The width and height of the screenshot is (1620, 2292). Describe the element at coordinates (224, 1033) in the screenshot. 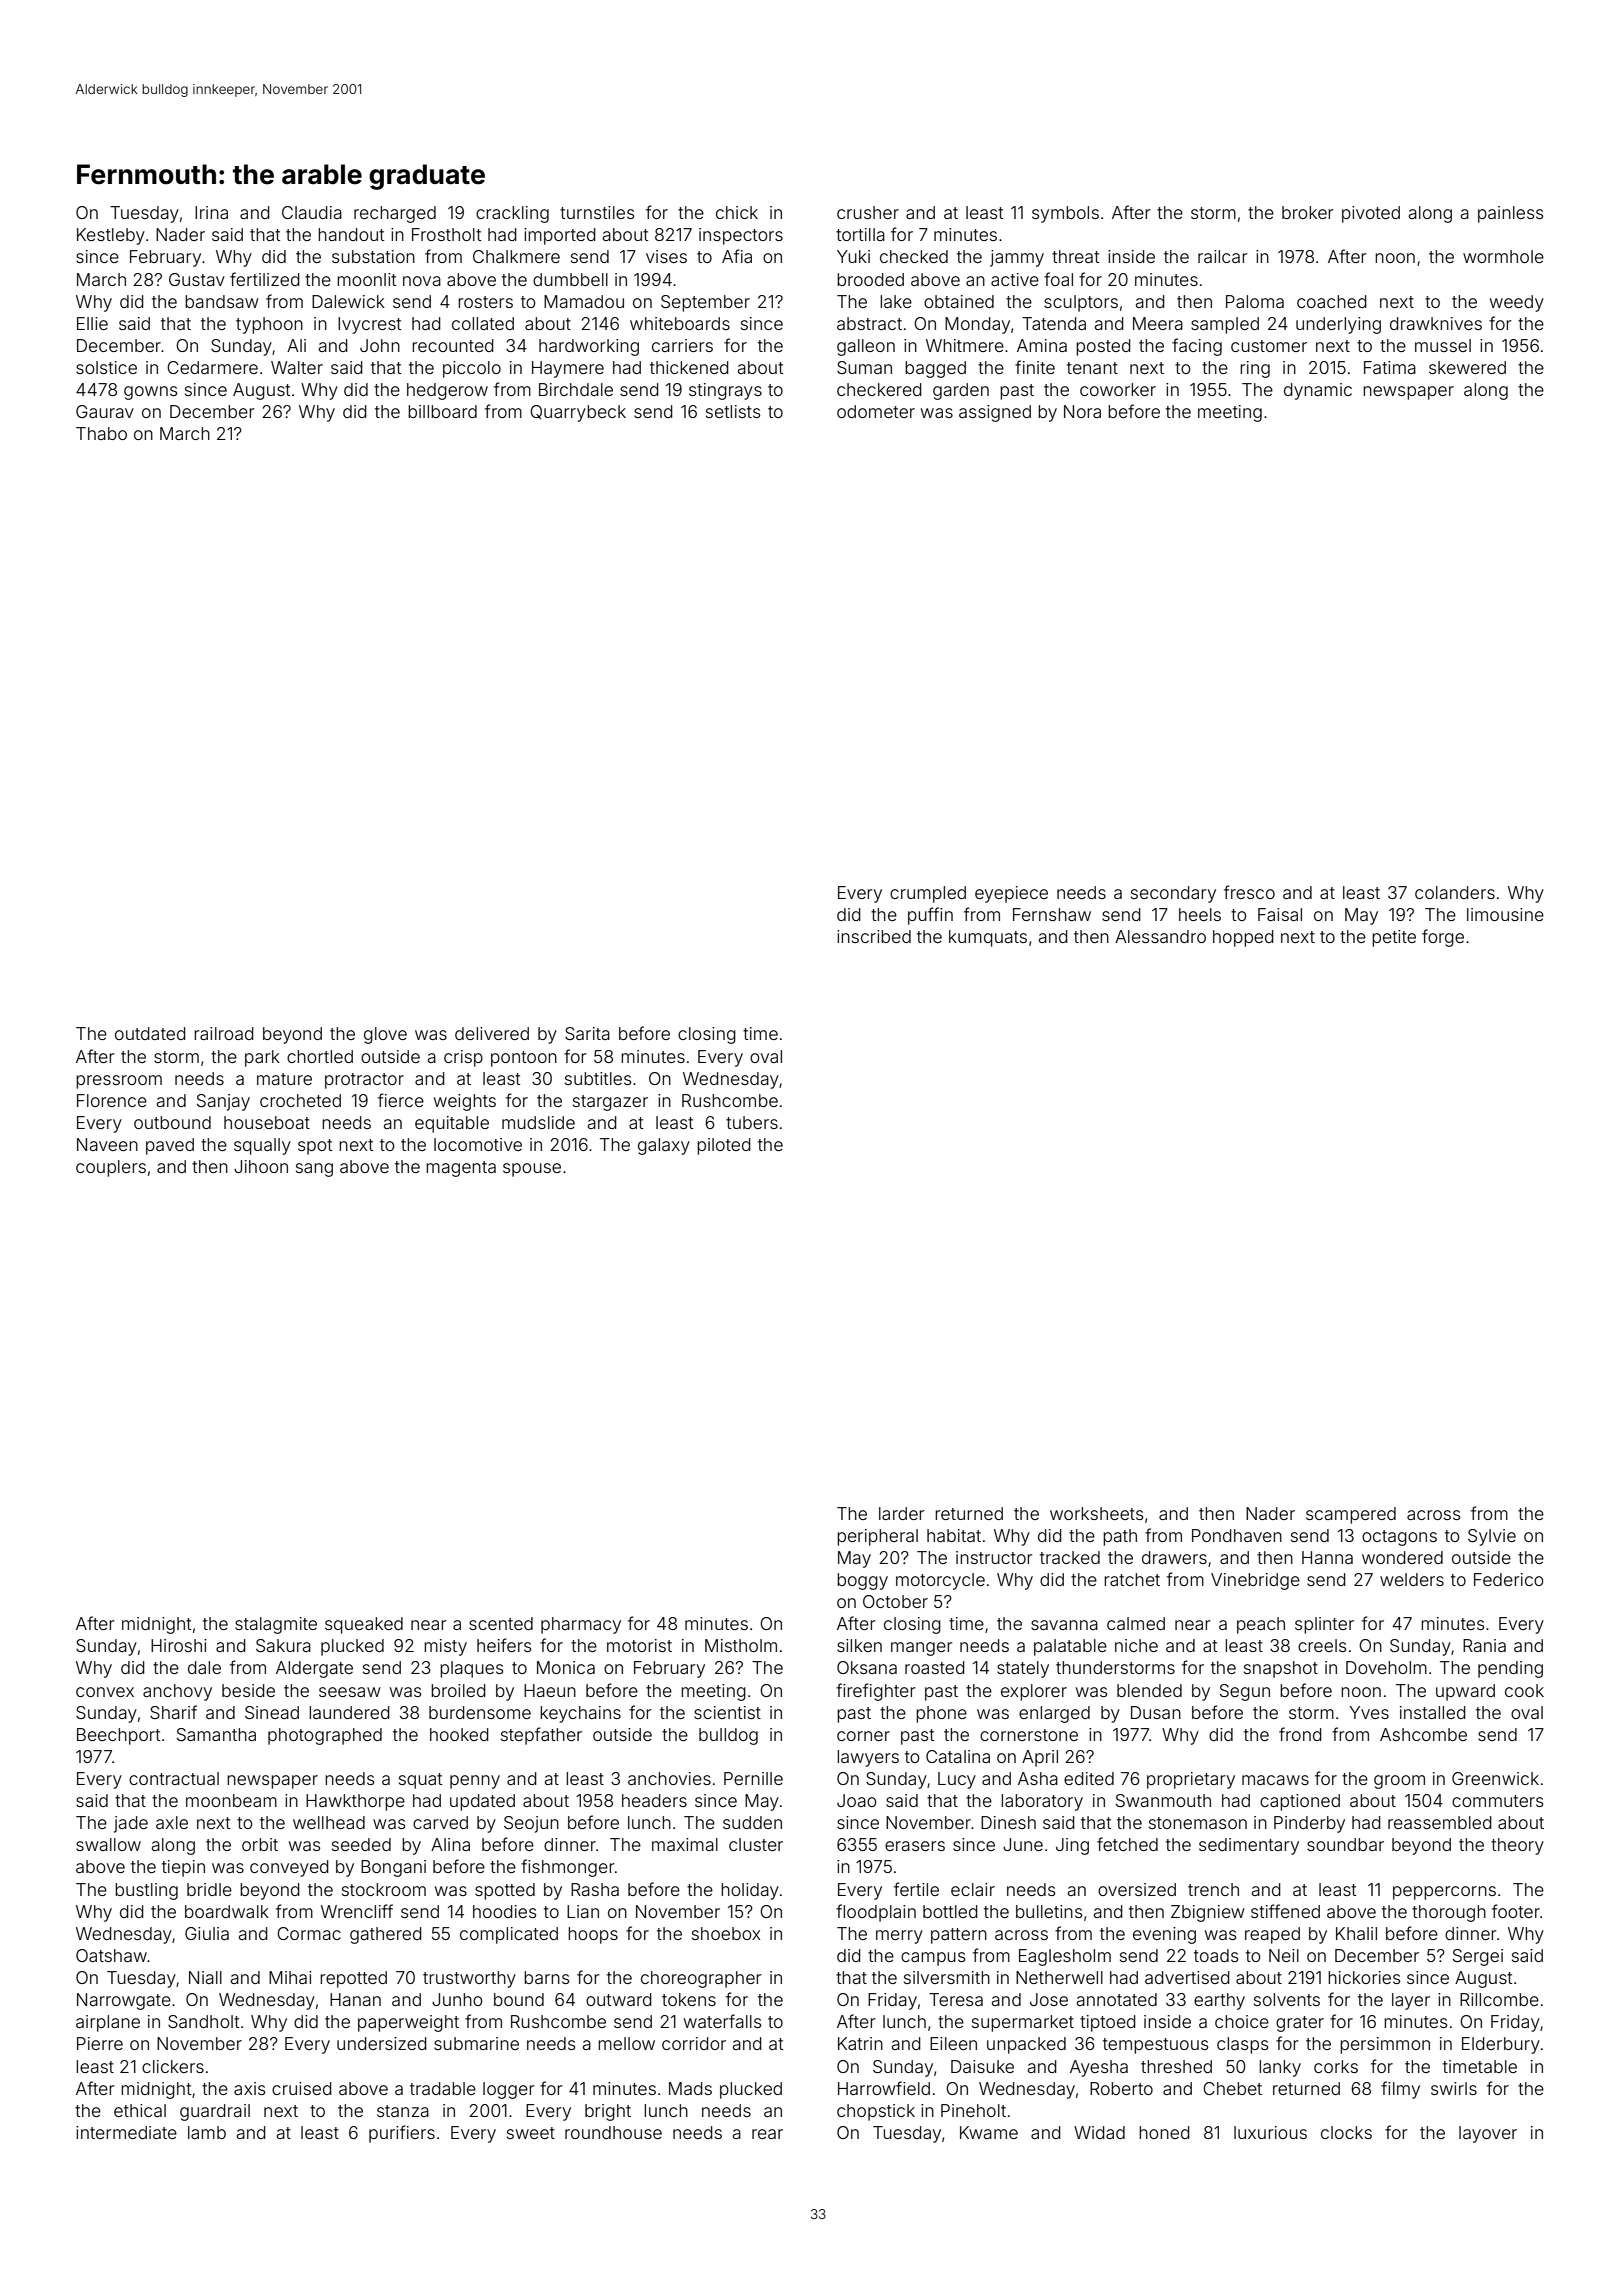

I see `railroad` at that location.
